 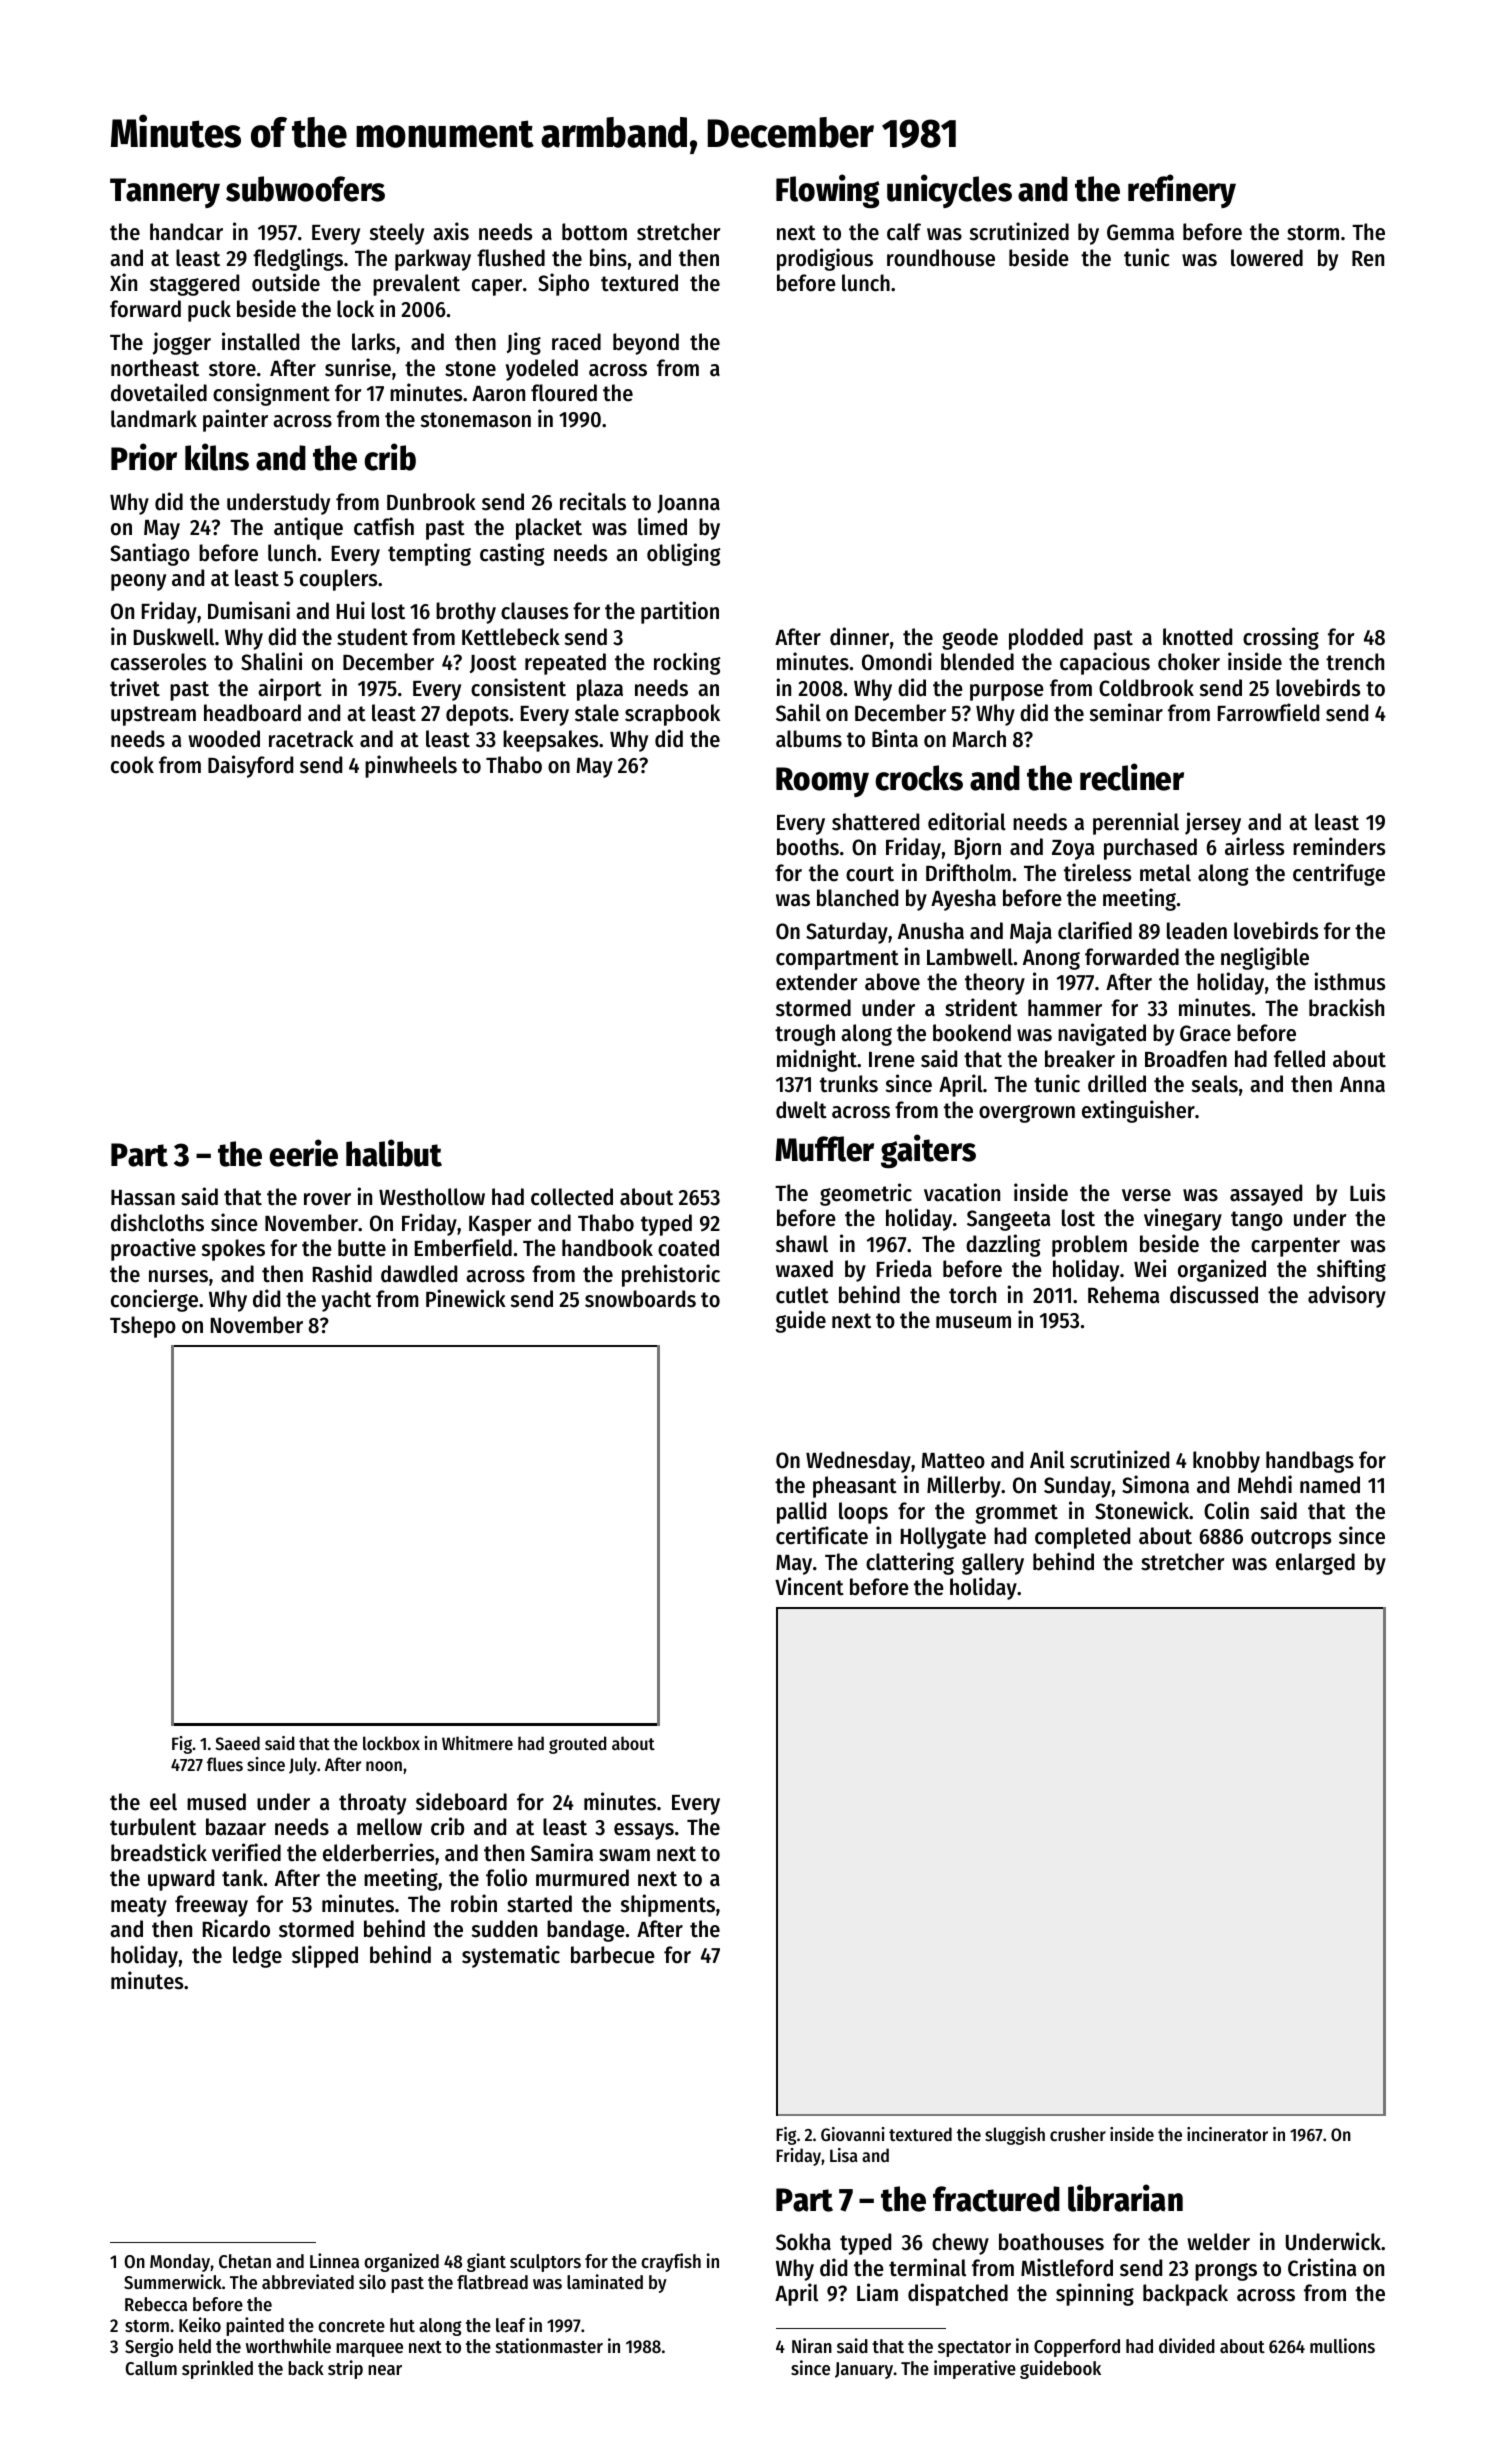 What do you see at coordinates (812, 2345) in the screenshot?
I see `Niran` at bounding box center [812, 2345].
